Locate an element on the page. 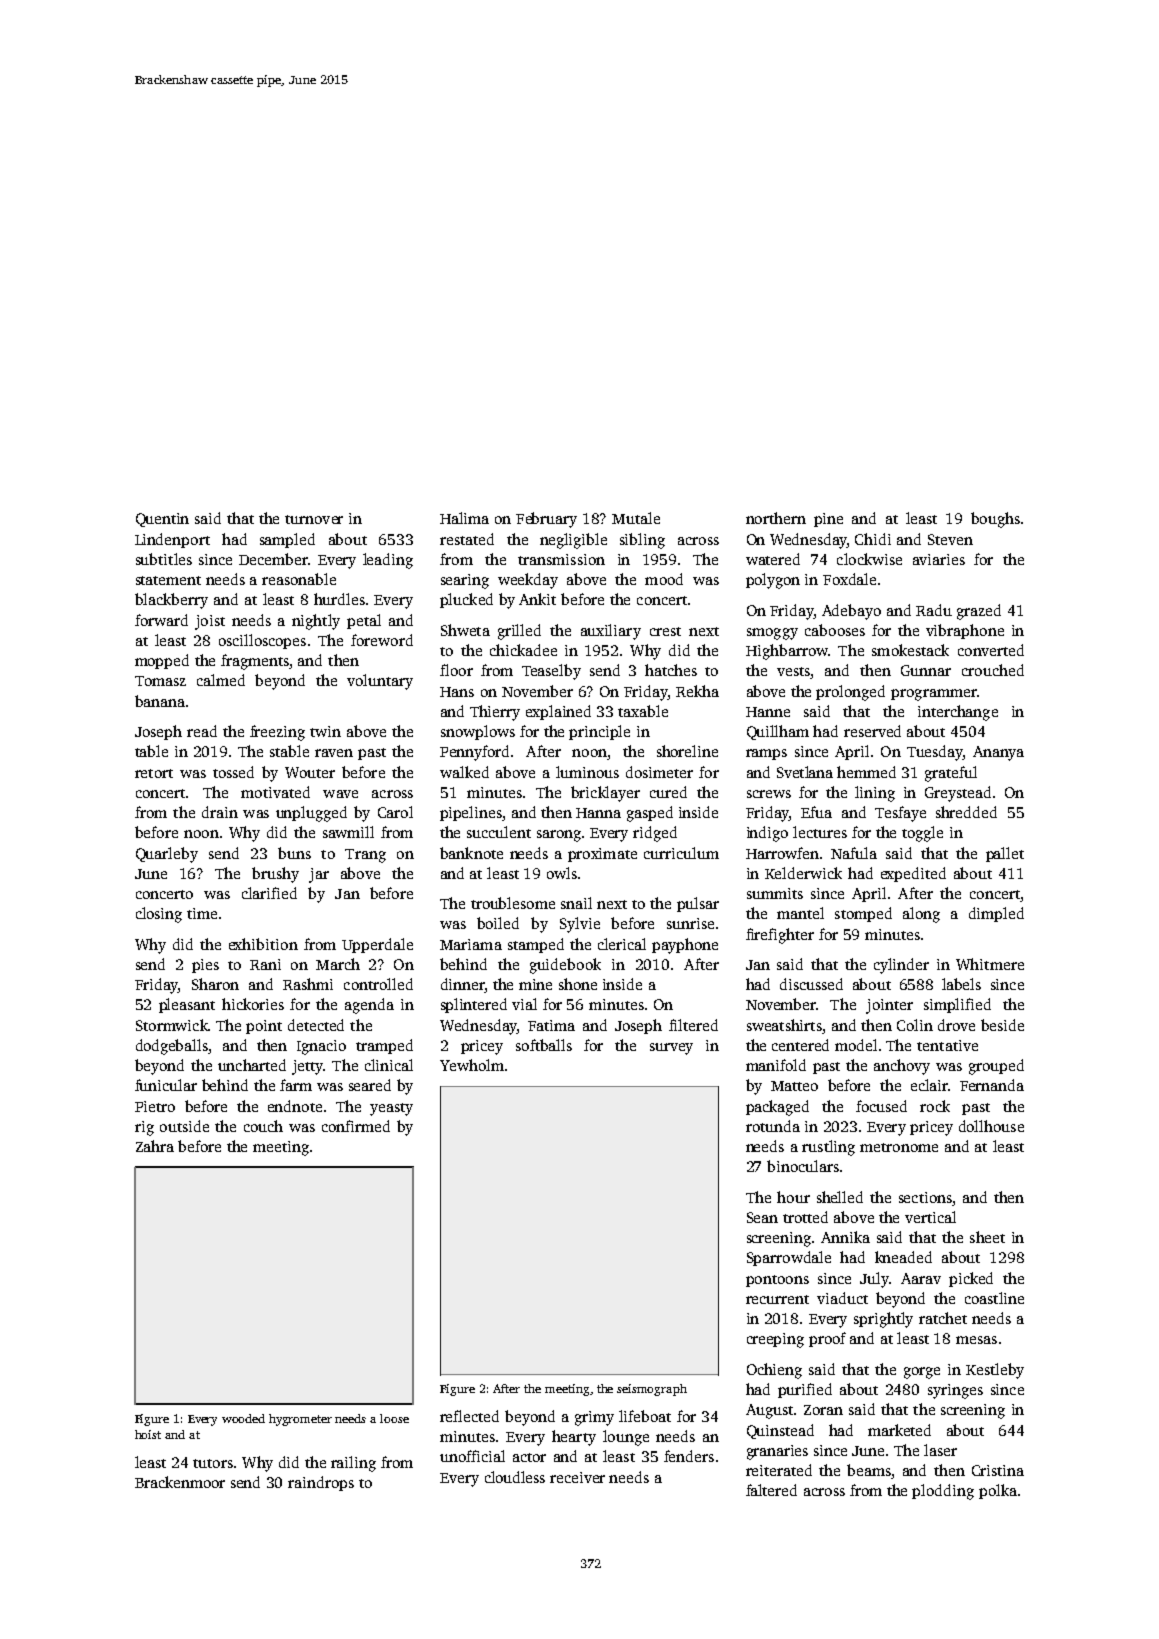 This document has height=1639, width=1159. leading is located at coordinates (388, 561).
